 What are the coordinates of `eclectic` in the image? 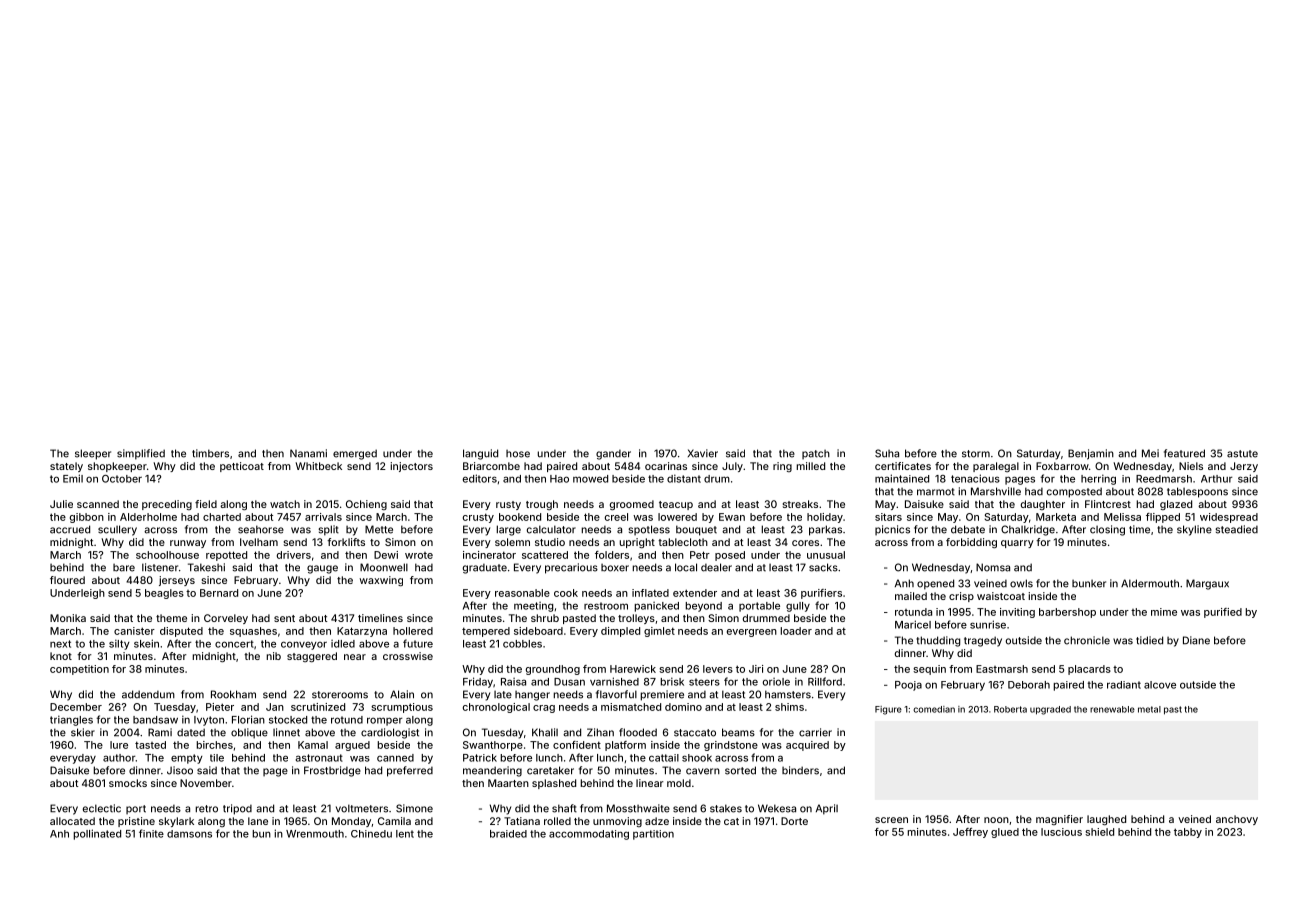 It's located at (101, 808).
